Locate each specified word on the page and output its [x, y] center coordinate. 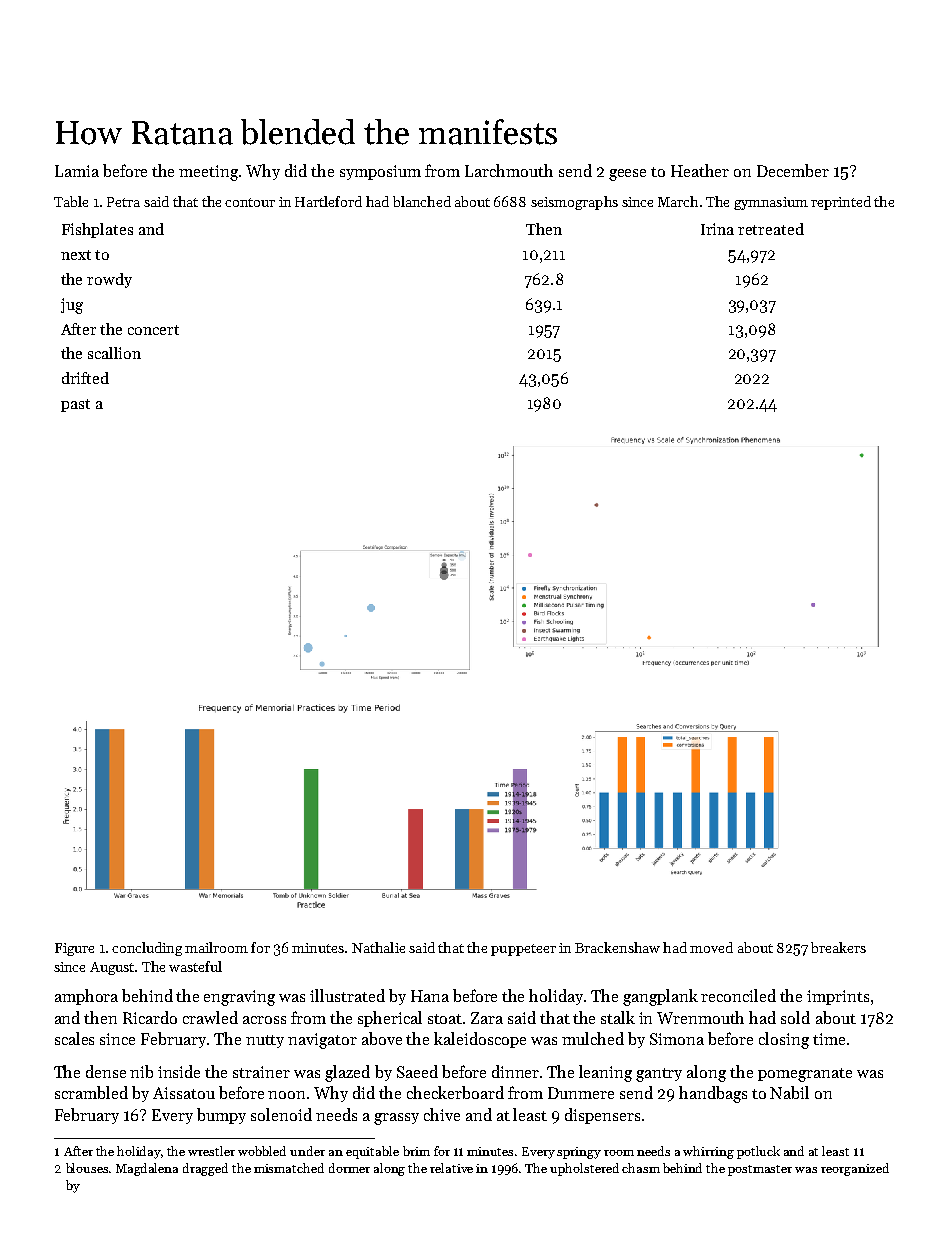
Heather [700, 170]
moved [711, 947]
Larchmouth [509, 170]
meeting [208, 173]
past [75, 405]
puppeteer [523, 950]
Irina [717, 229]
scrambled [91, 1092]
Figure [74, 949]
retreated [771, 229]
